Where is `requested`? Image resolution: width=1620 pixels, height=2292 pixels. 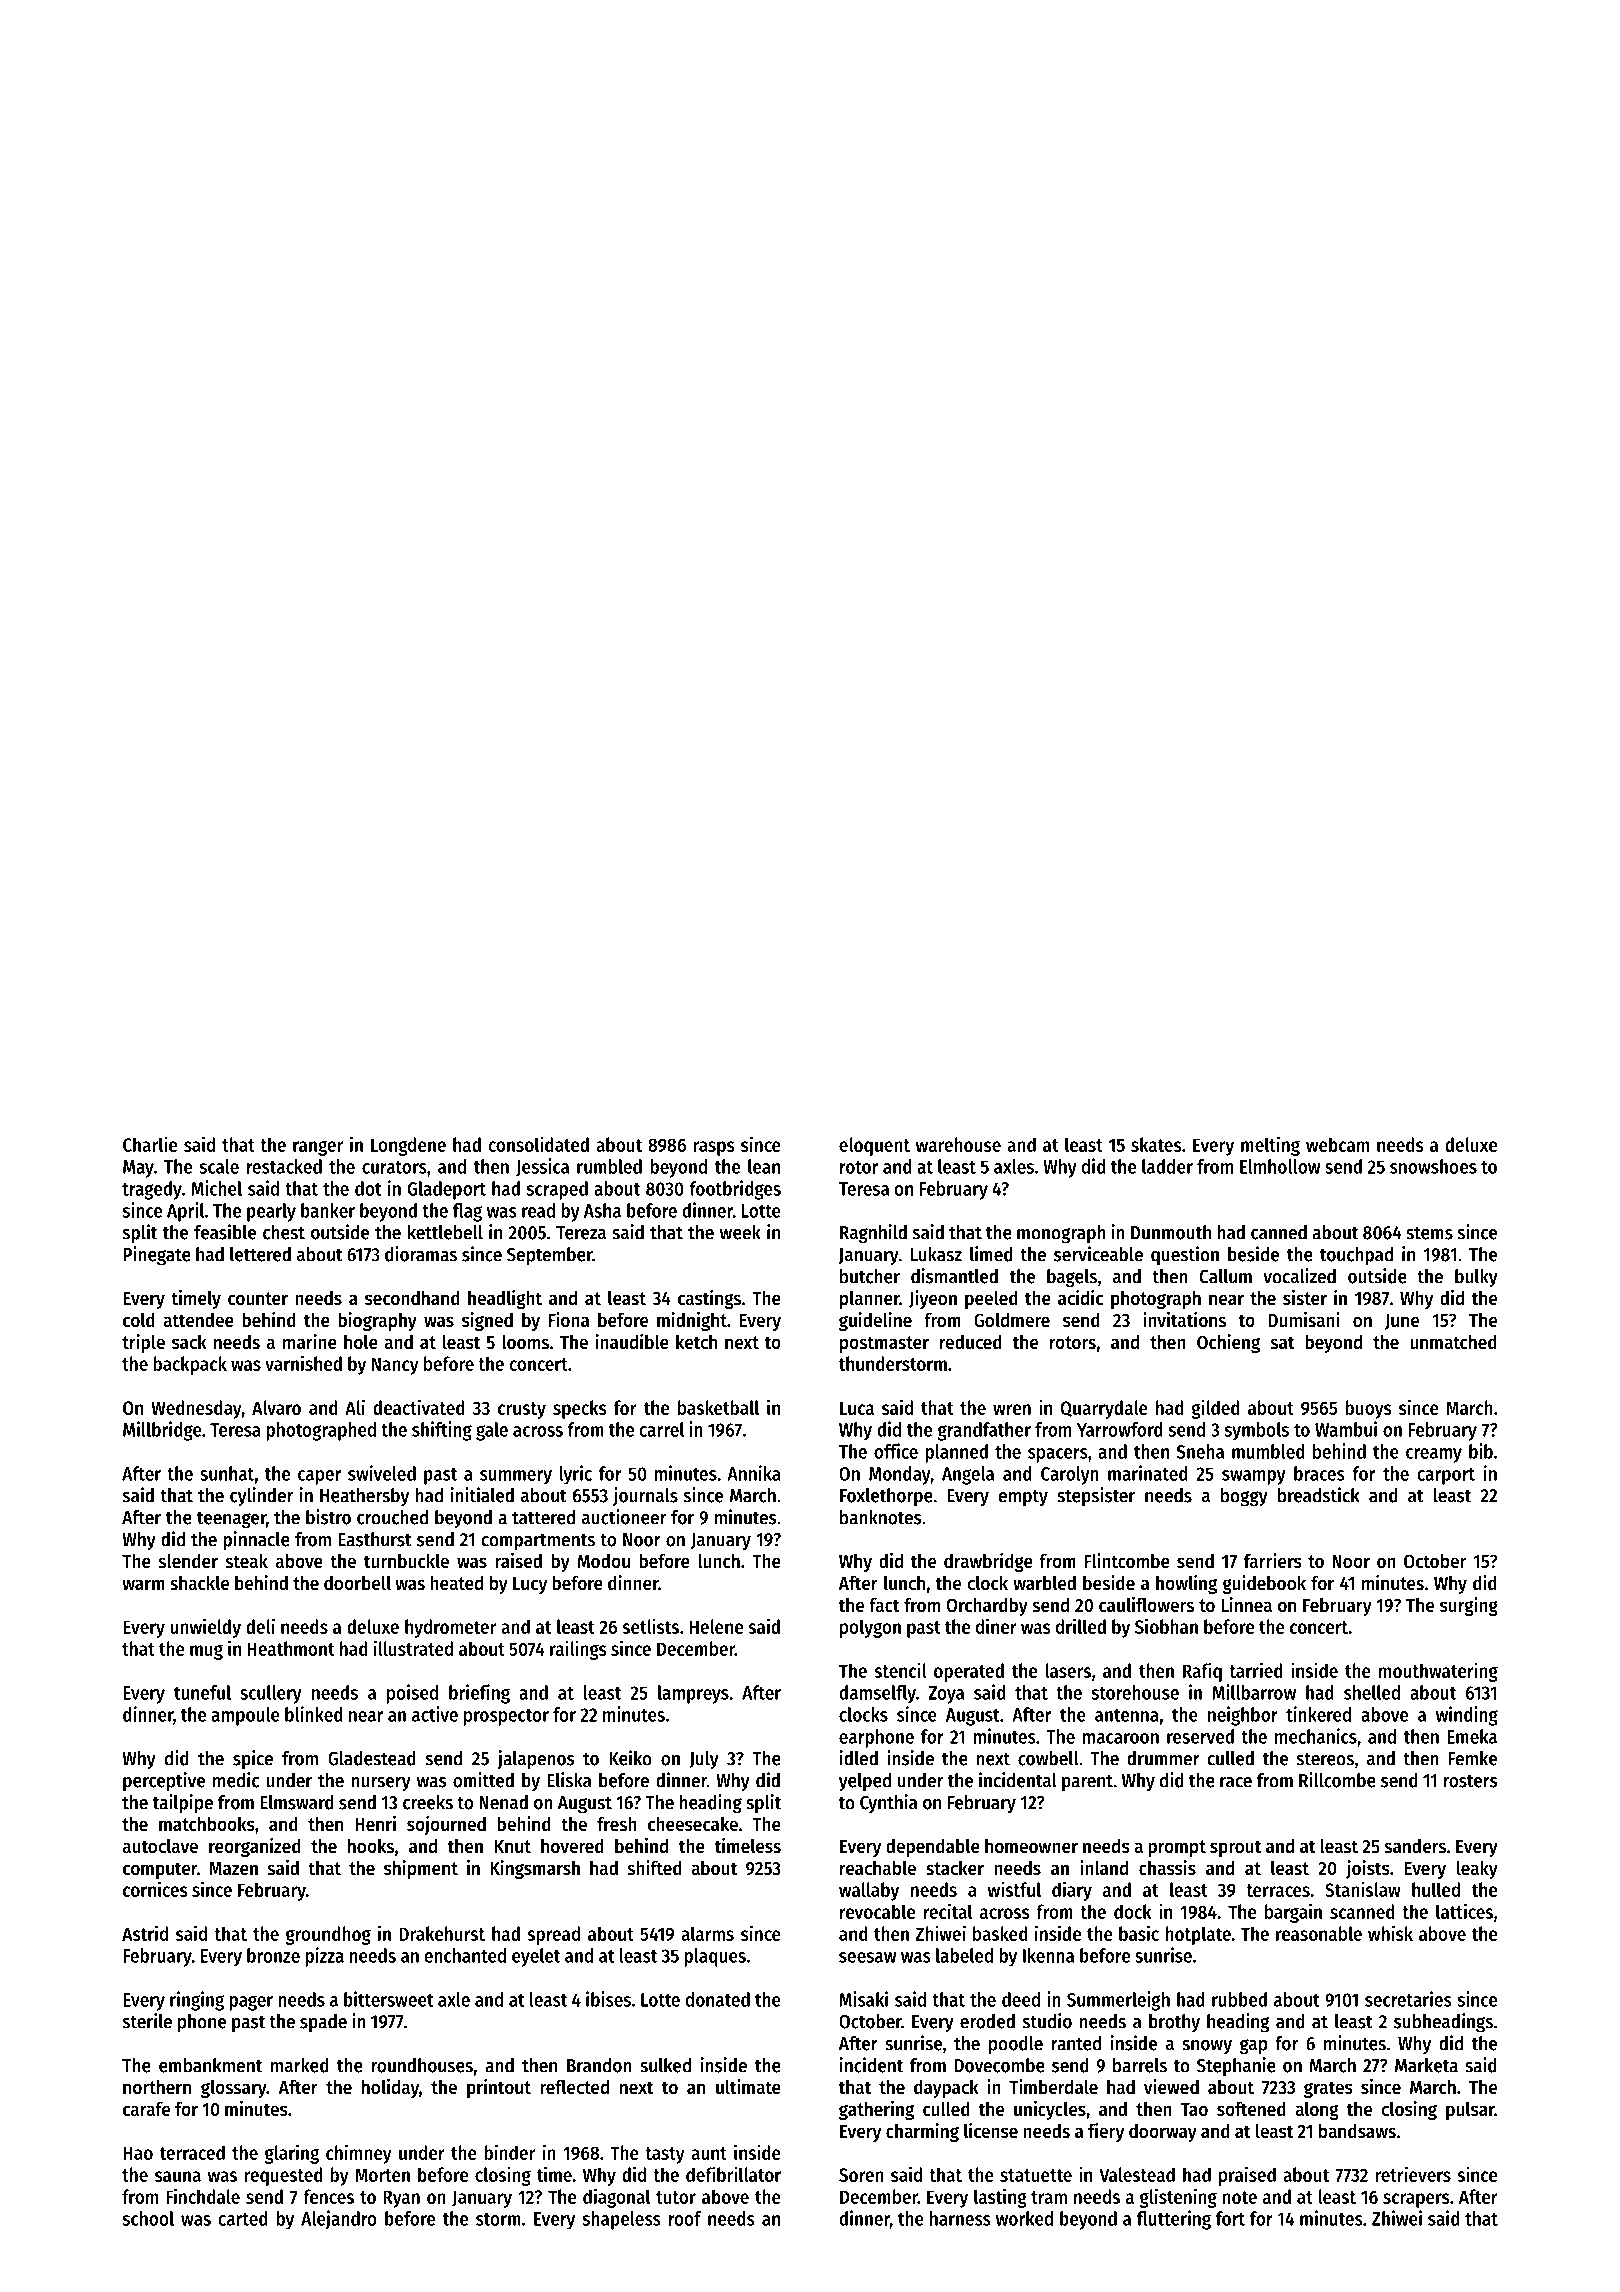 requested is located at coordinates (283, 2176).
